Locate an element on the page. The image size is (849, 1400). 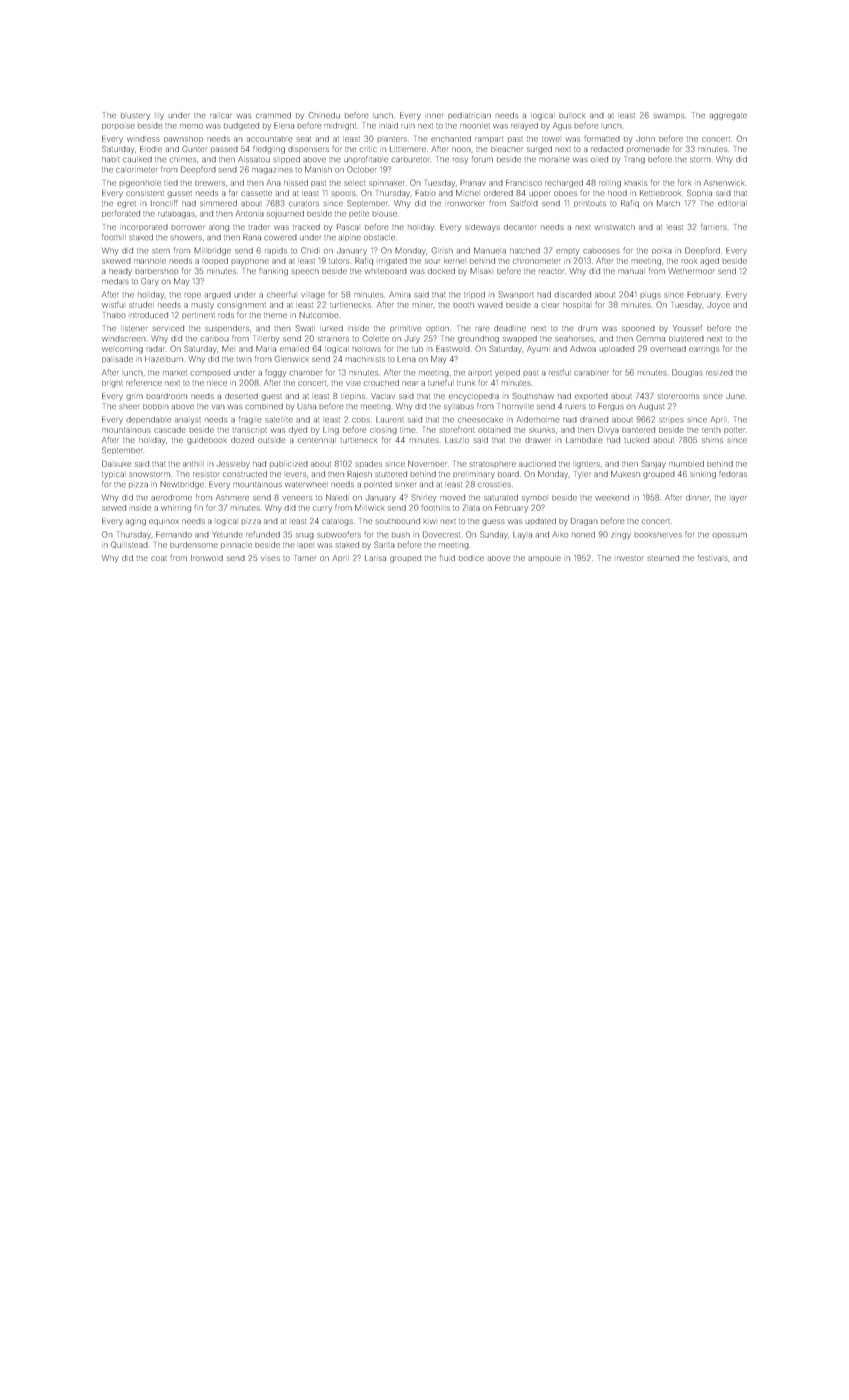
blustery is located at coordinates (135, 116).
